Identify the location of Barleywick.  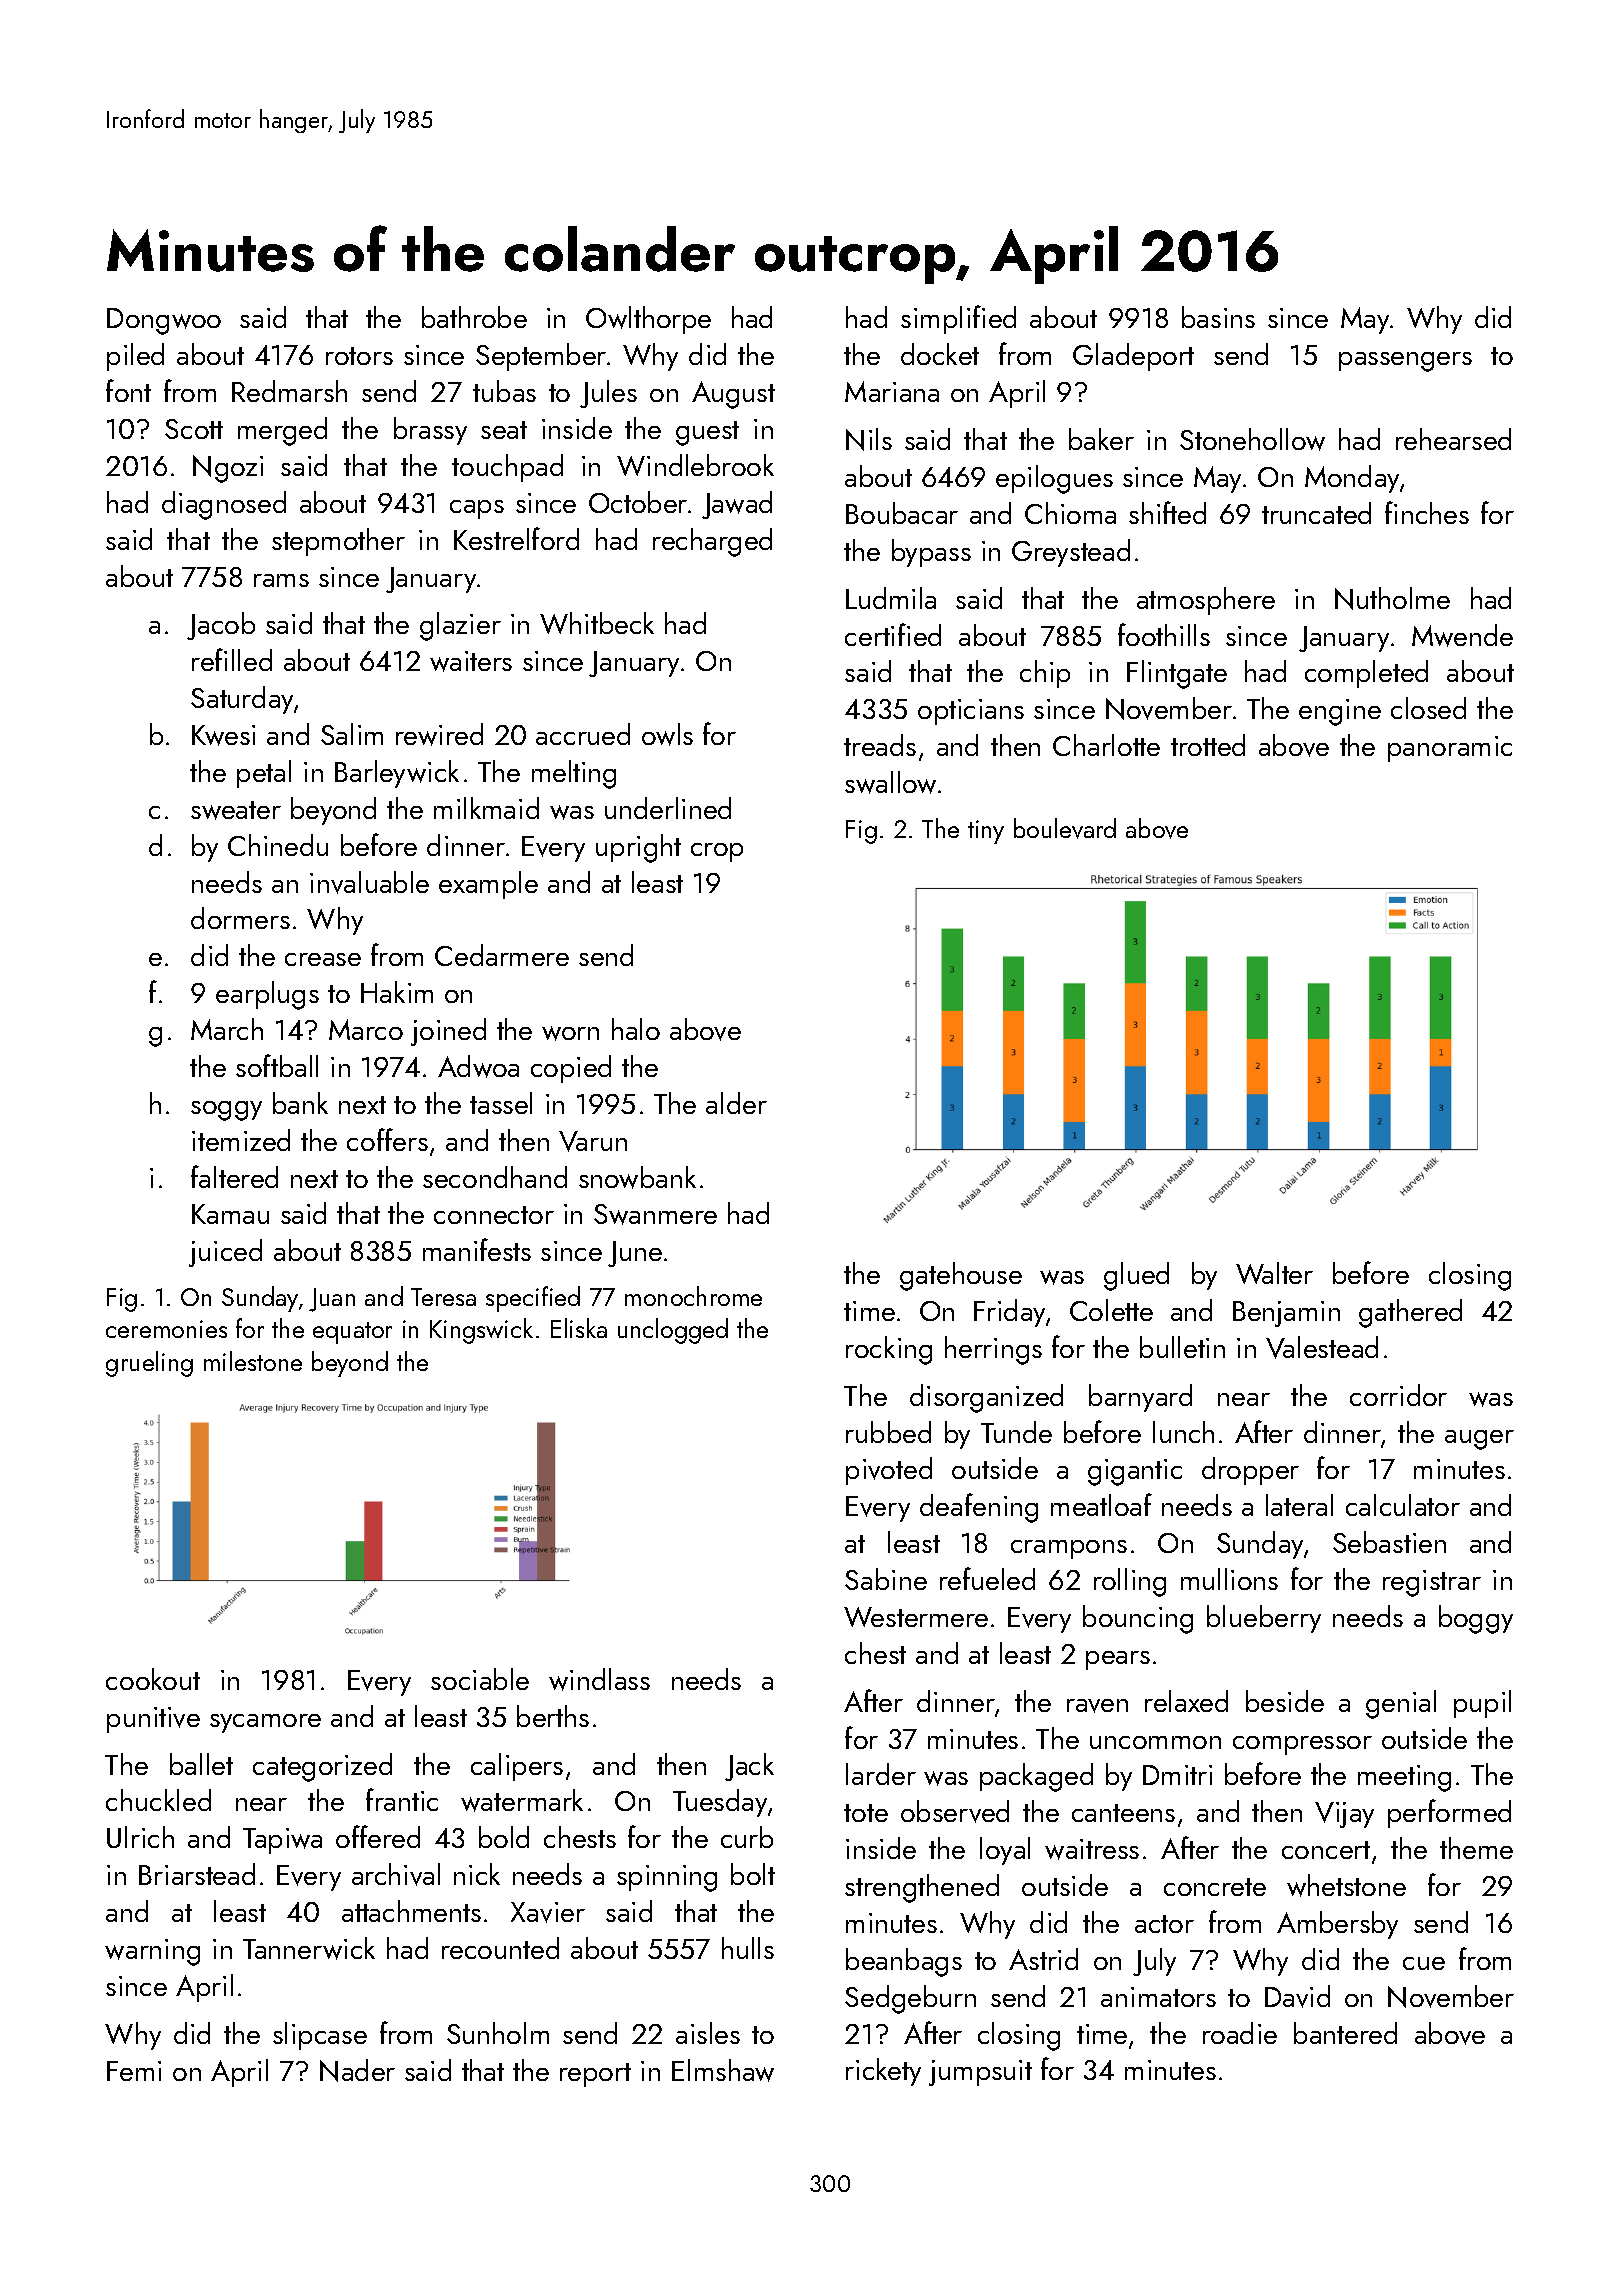
(397, 774).
